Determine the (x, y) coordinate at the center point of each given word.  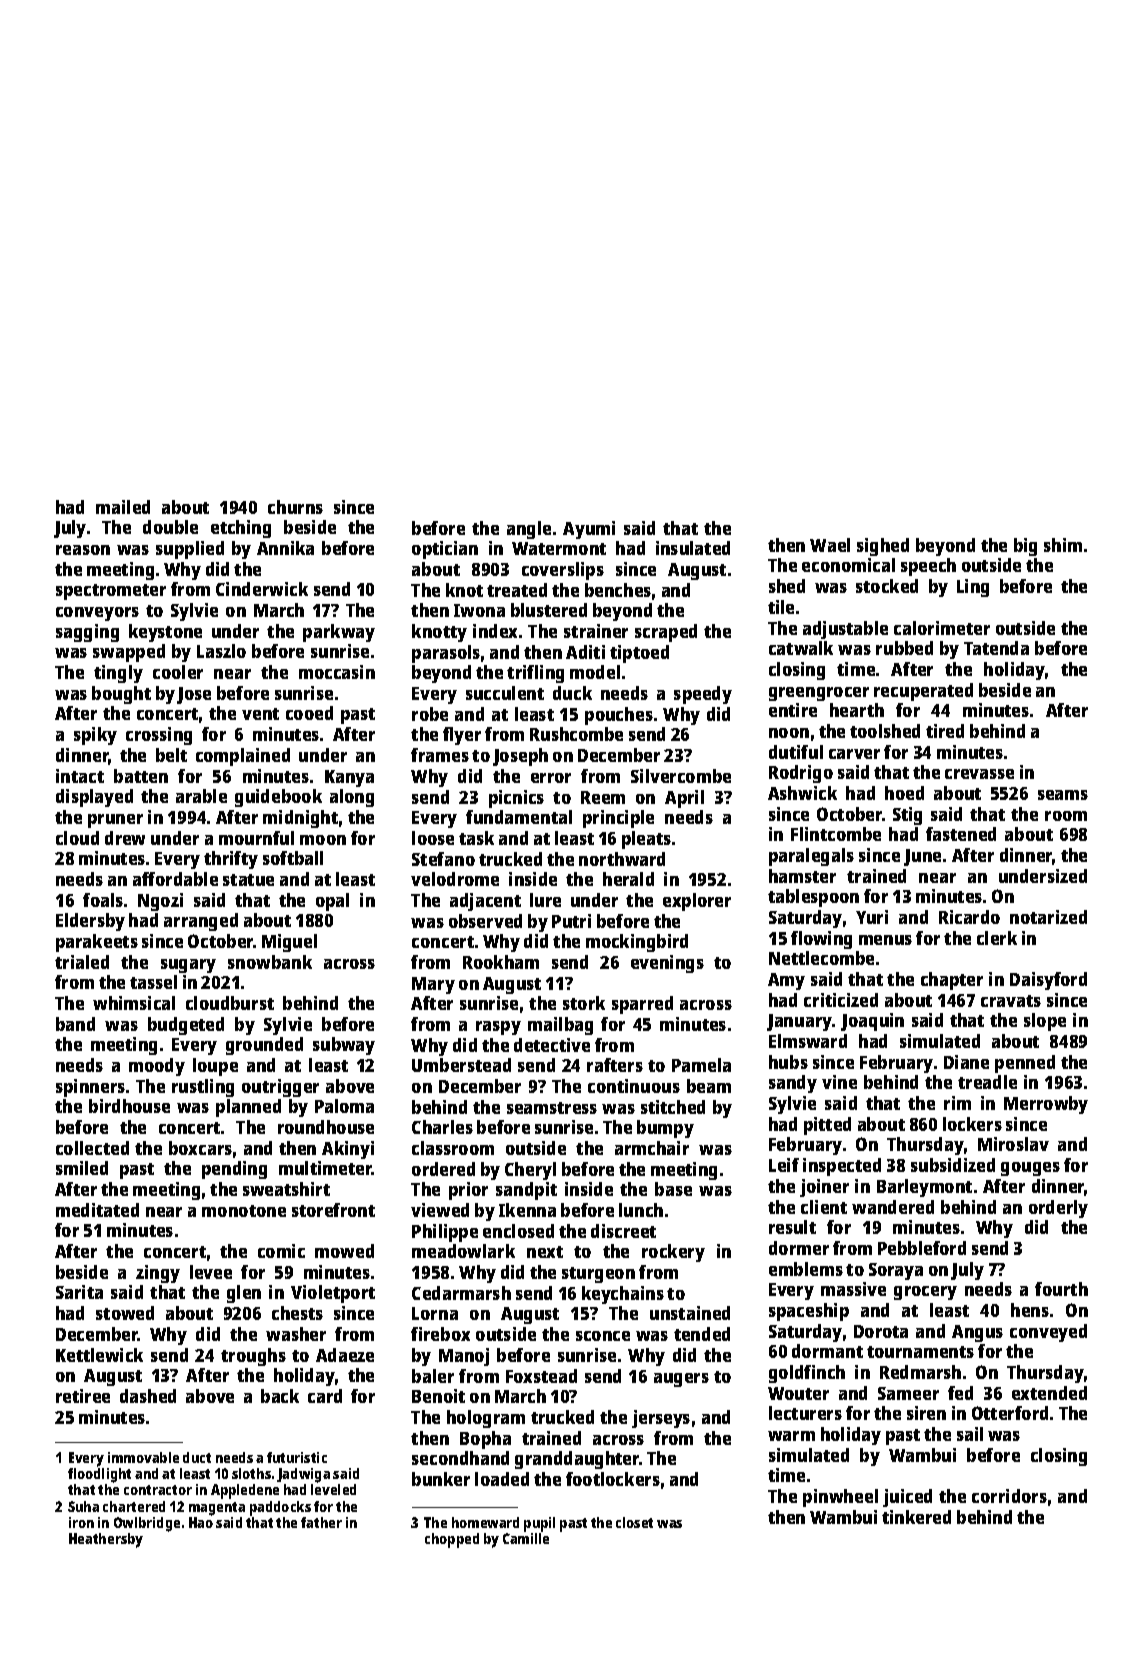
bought (121, 695)
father (321, 1522)
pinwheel (840, 1498)
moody (157, 1067)
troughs (253, 1357)
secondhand (460, 1458)
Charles (442, 1127)
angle (529, 530)
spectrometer (111, 592)
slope (1045, 1022)
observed (485, 921)
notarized (1048, 917)
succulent (505, 693)
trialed (82, 962)
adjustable (845, 630)
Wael (830, 545)
